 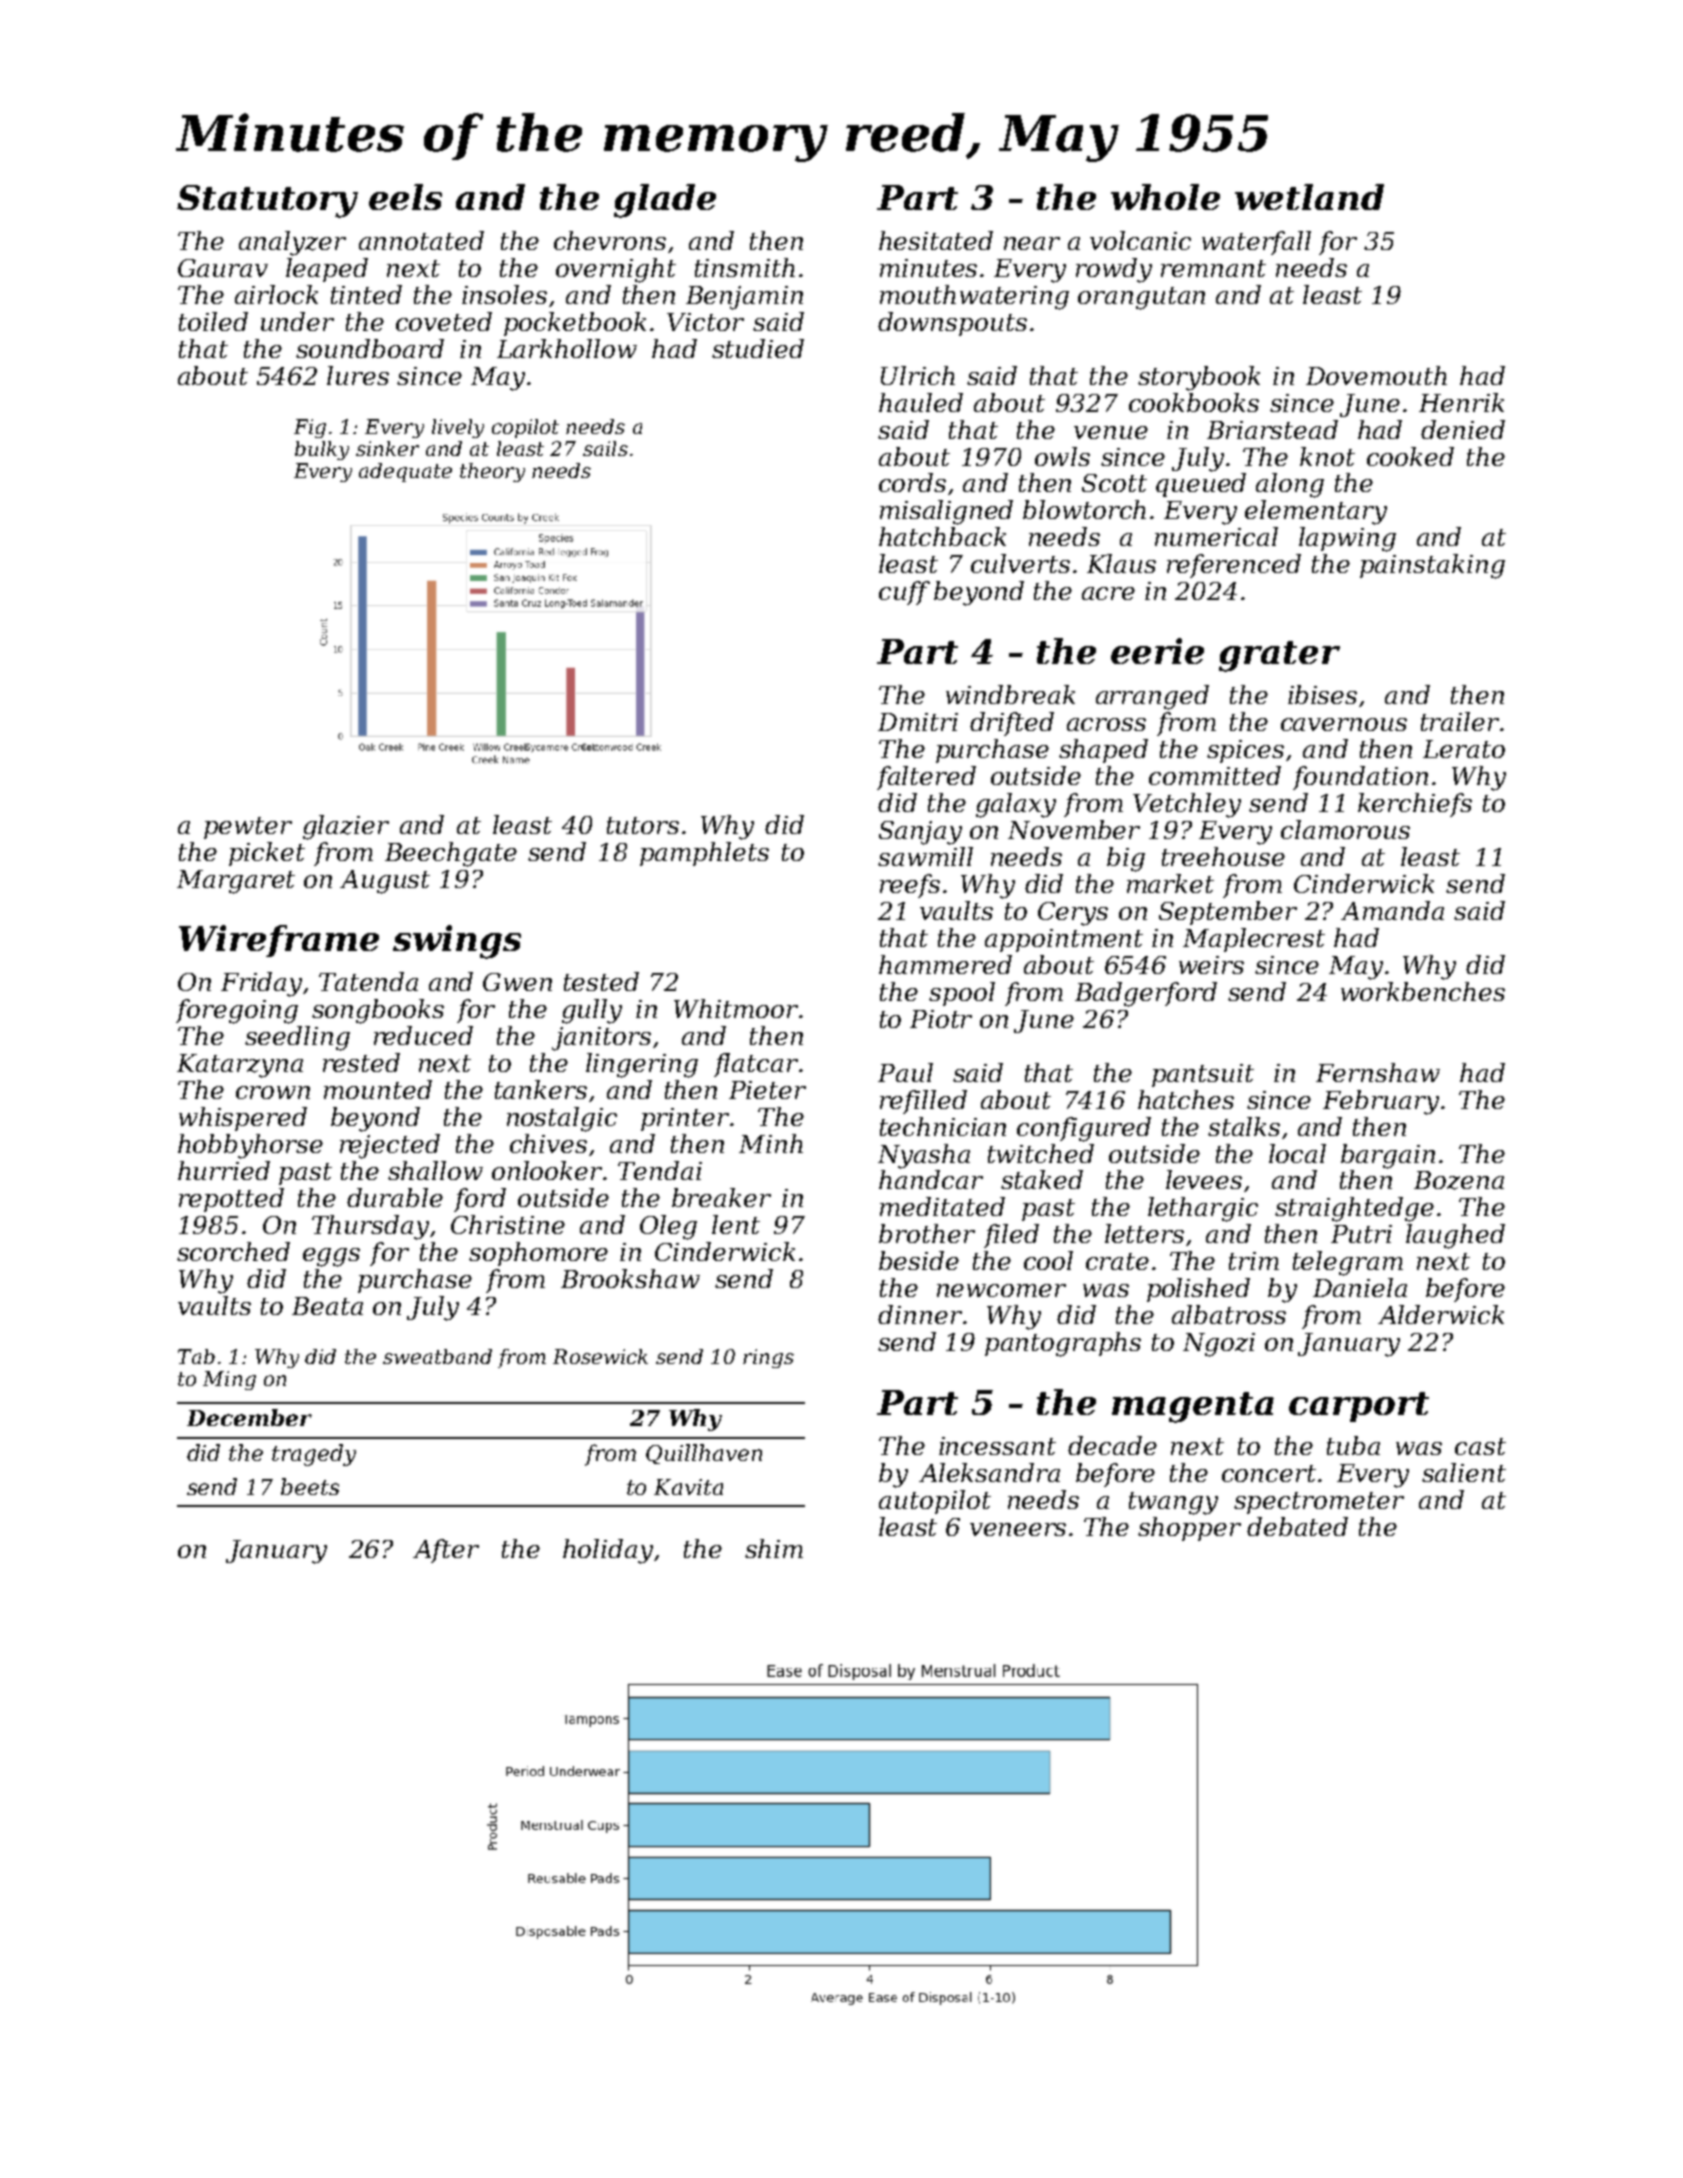 What do you see at coordinates (310, 1486) in the screenshot?
I see `beets` at bounding box center [310, 1486].
